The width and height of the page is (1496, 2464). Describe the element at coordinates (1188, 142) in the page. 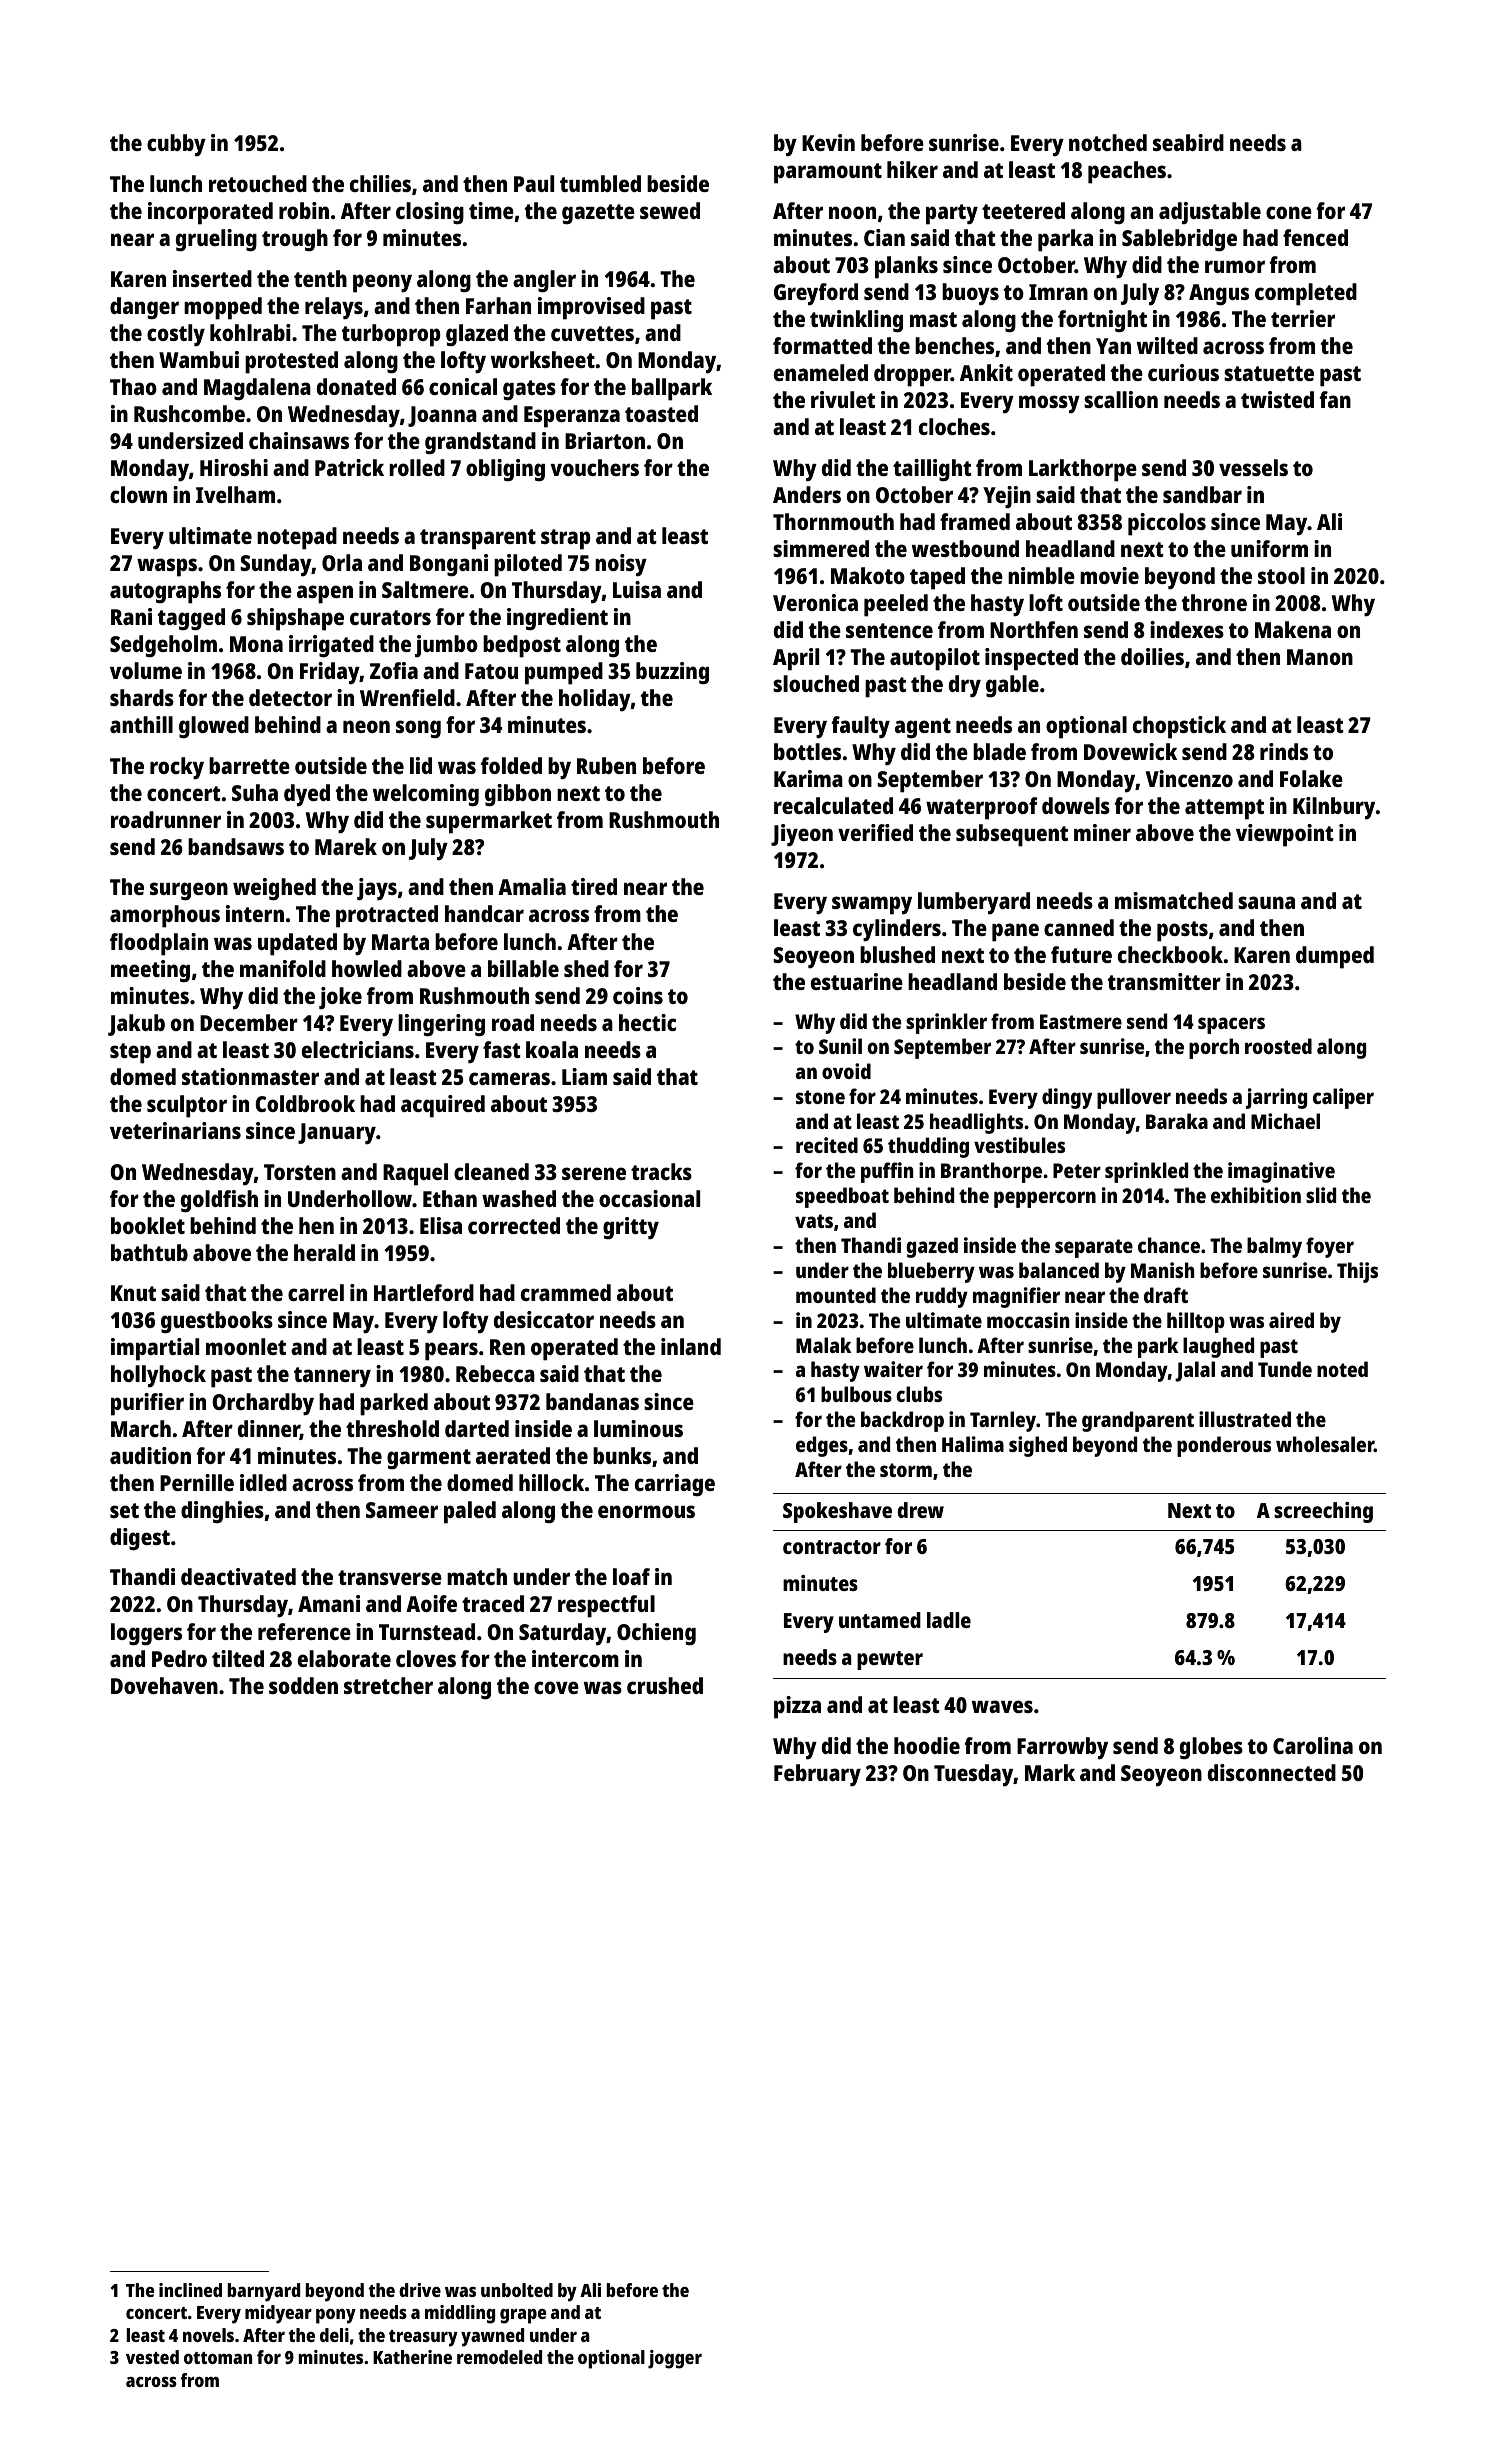

I see `seabird` at that location.
